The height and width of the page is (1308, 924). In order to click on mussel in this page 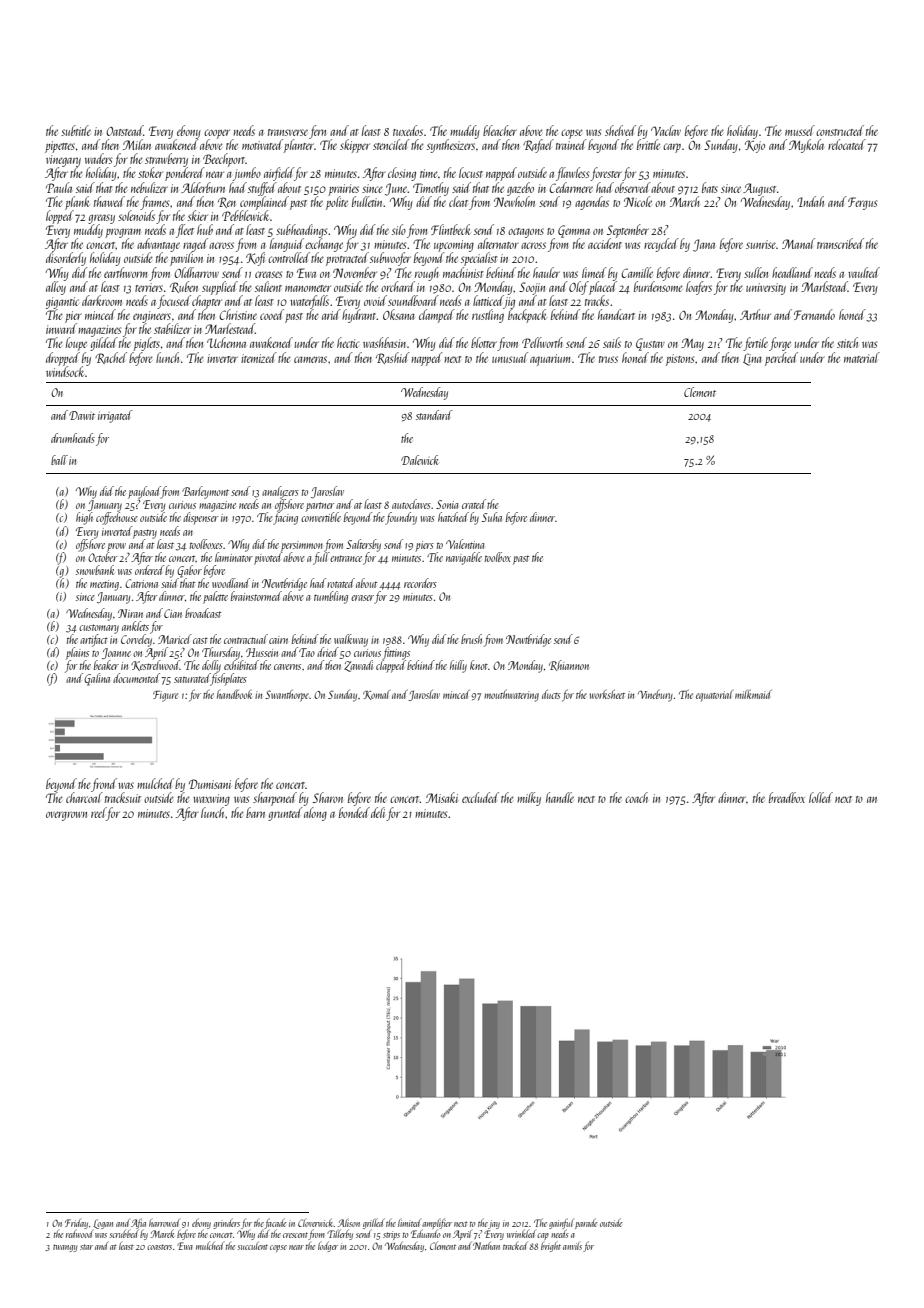, I will do `click(800, 130)`.
